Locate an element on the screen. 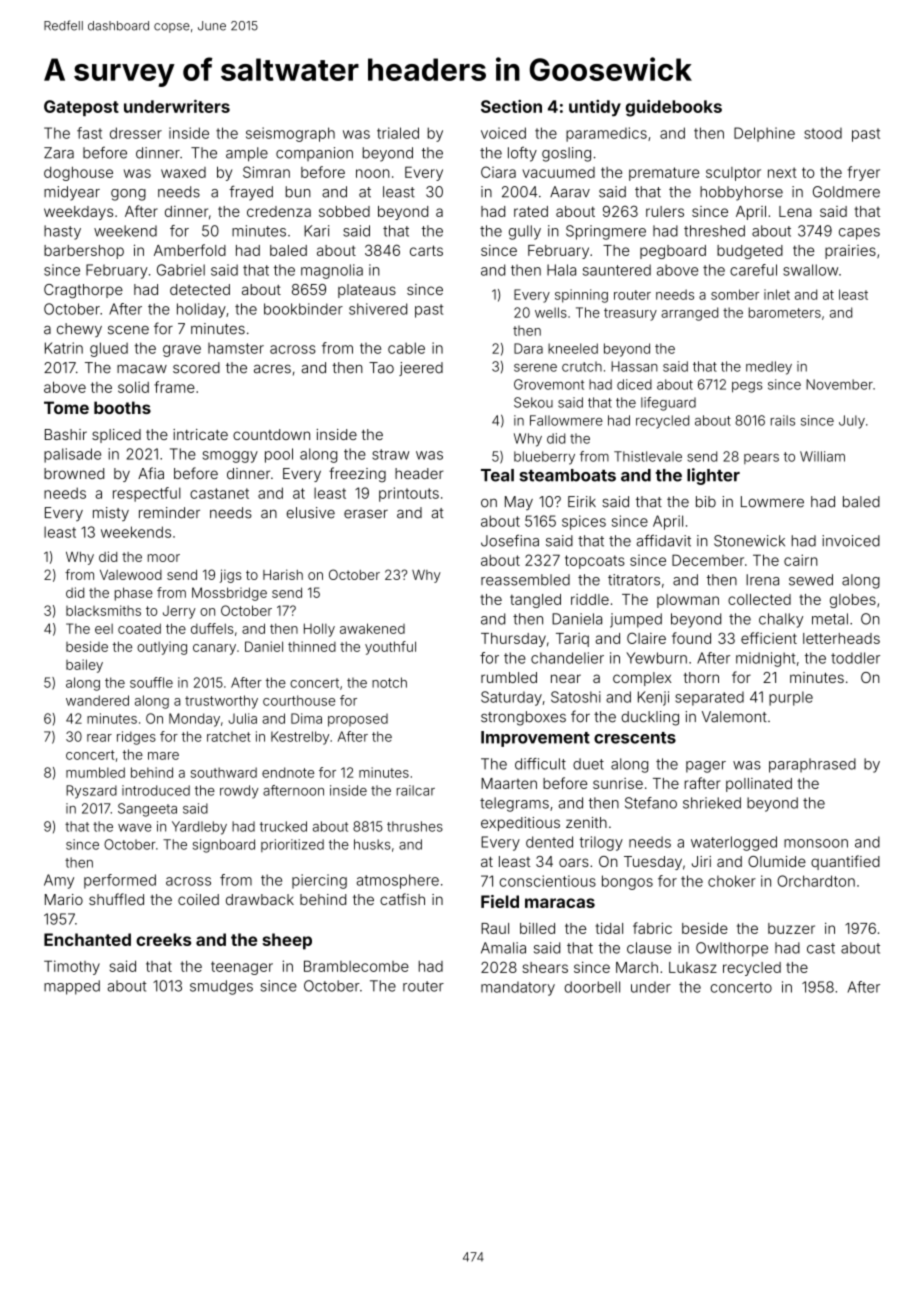 The image size is (924, 1308). straw is located at coordinates (390, 454).
